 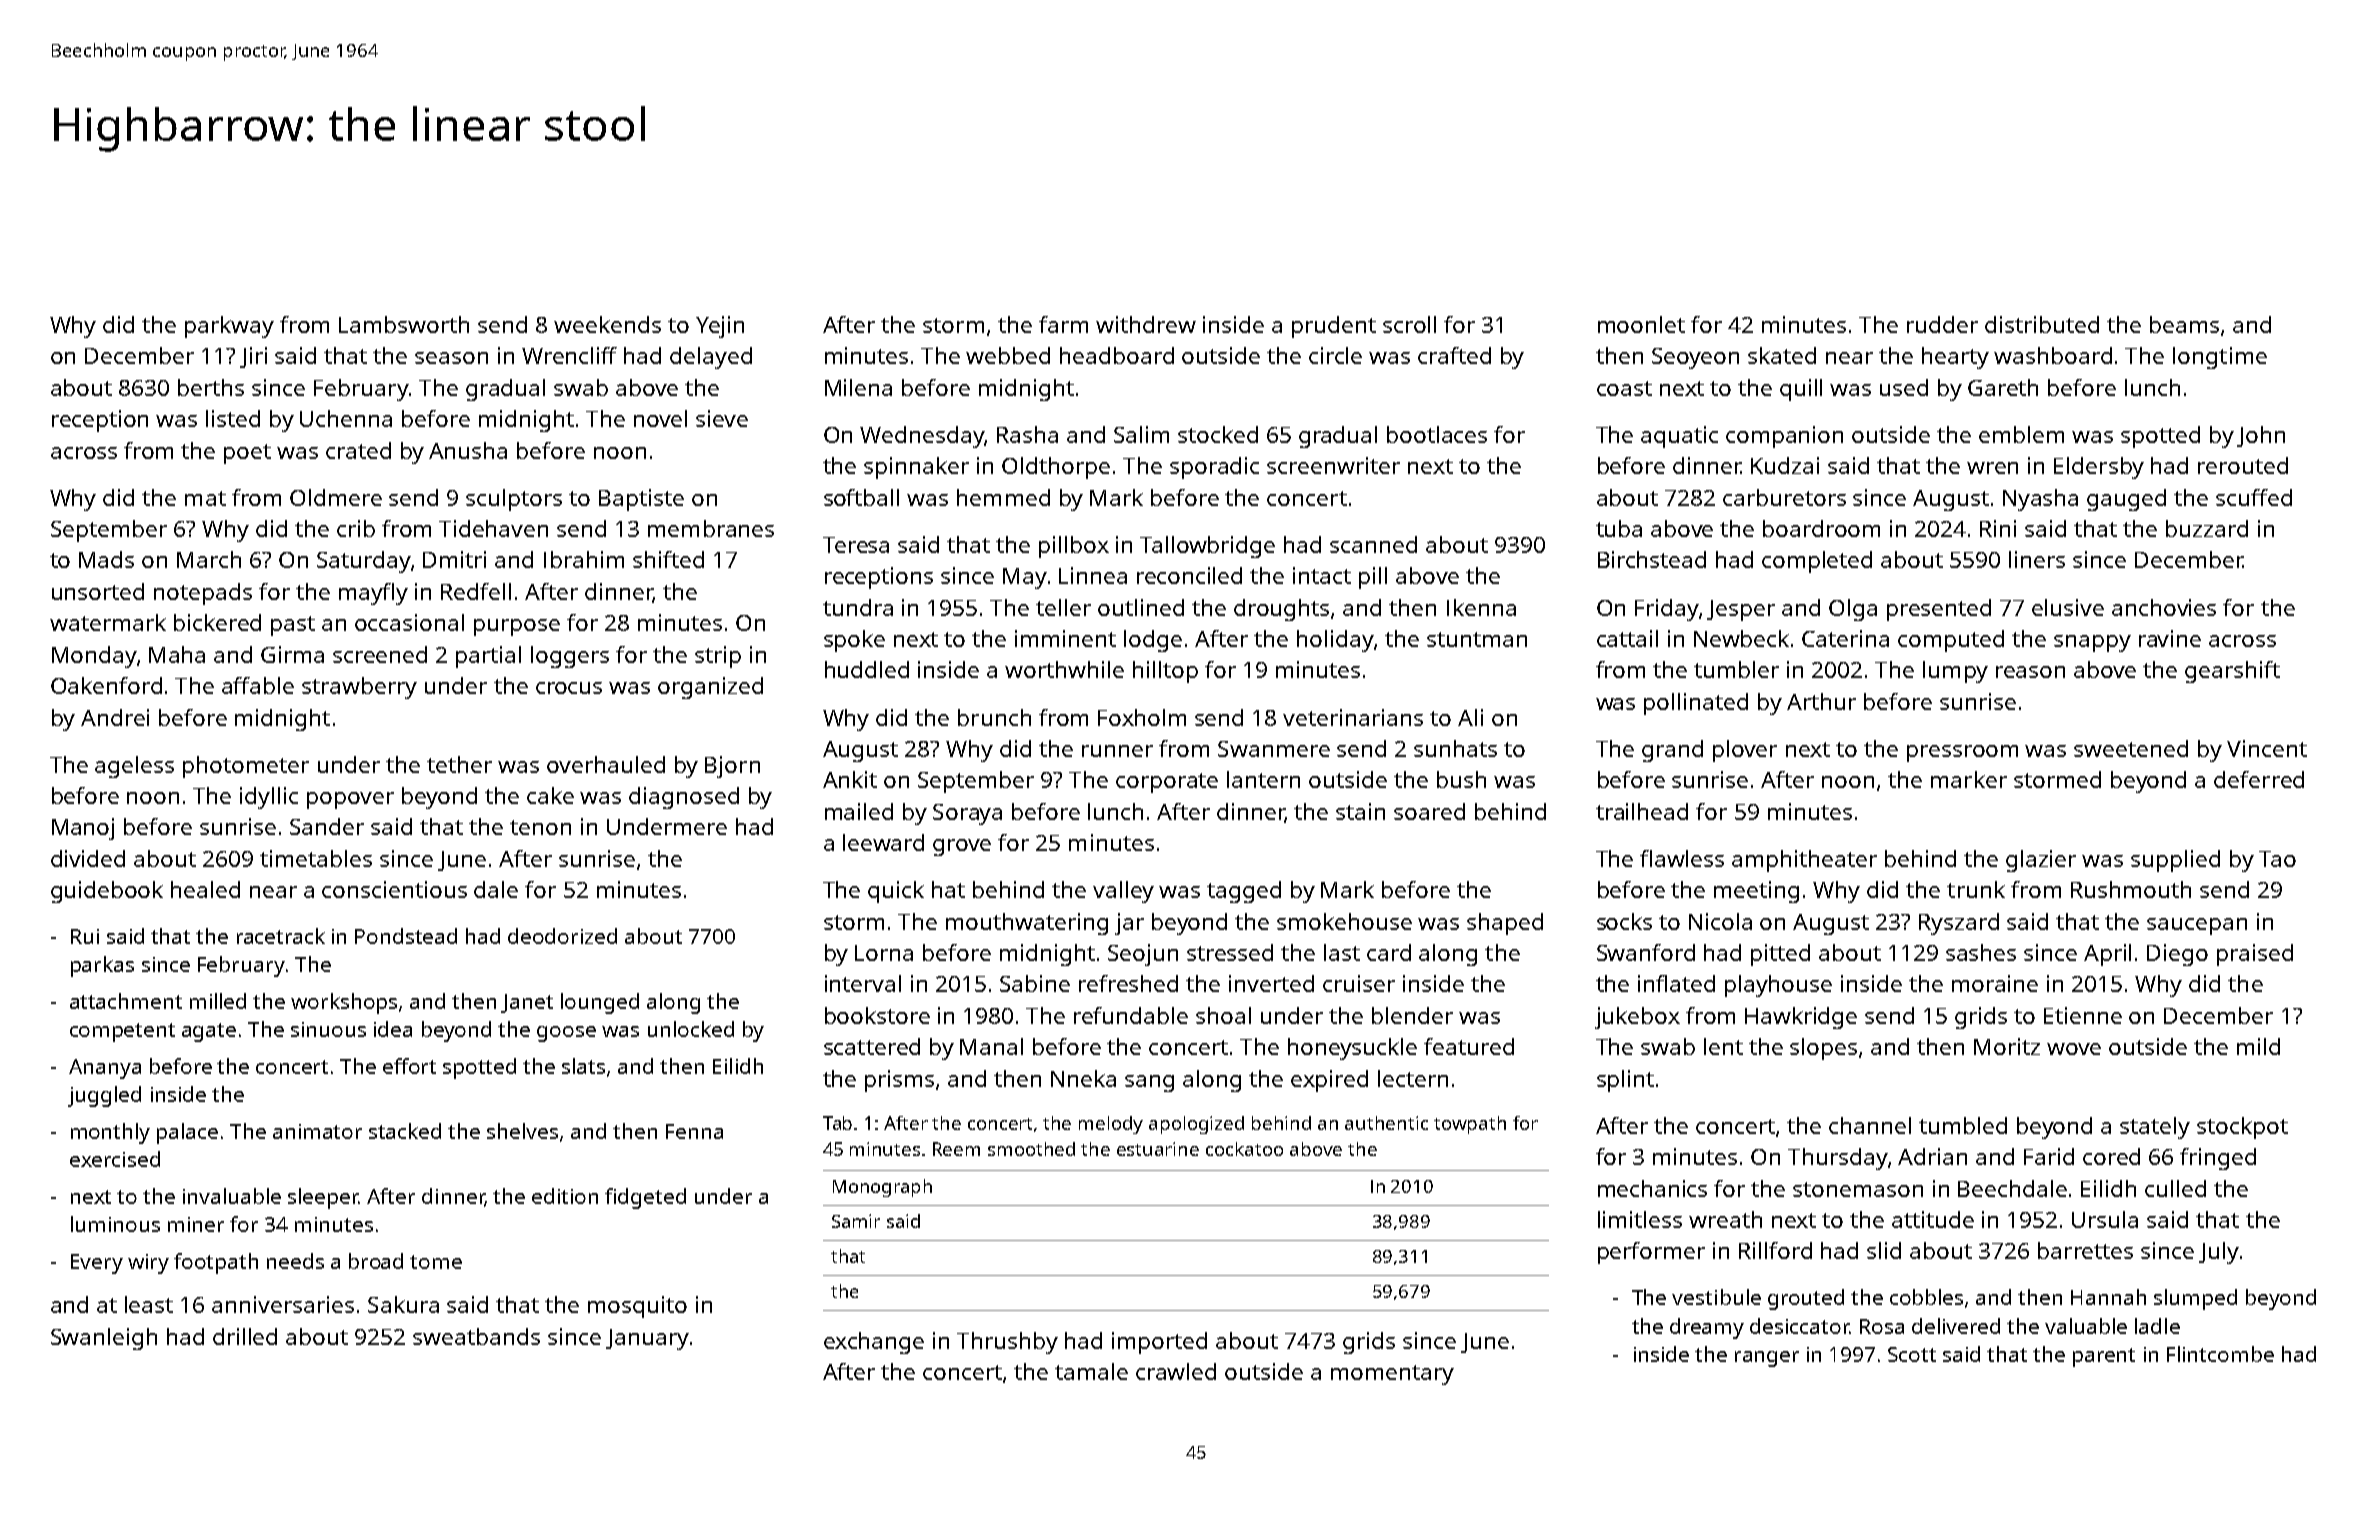 What do you see at coordinates (2254, 497) in the screenshot?
I see `scuffed` at bounding box center [2254, 497].
